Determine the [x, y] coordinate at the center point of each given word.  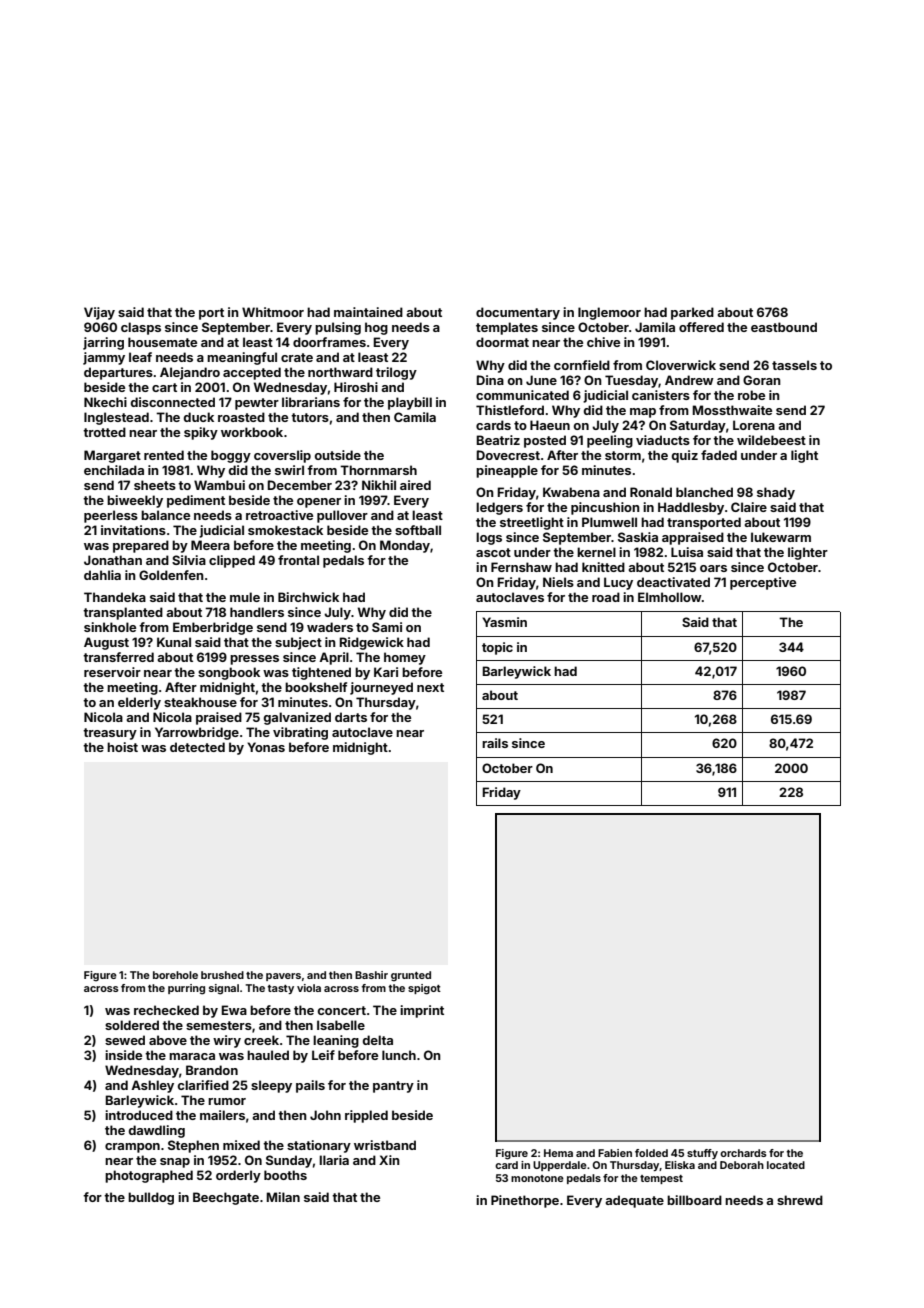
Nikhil [379, 485]
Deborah [742, 1165]
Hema [558, 1153]
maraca [192, 1056]
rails [495, 743]
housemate [162, 342]
